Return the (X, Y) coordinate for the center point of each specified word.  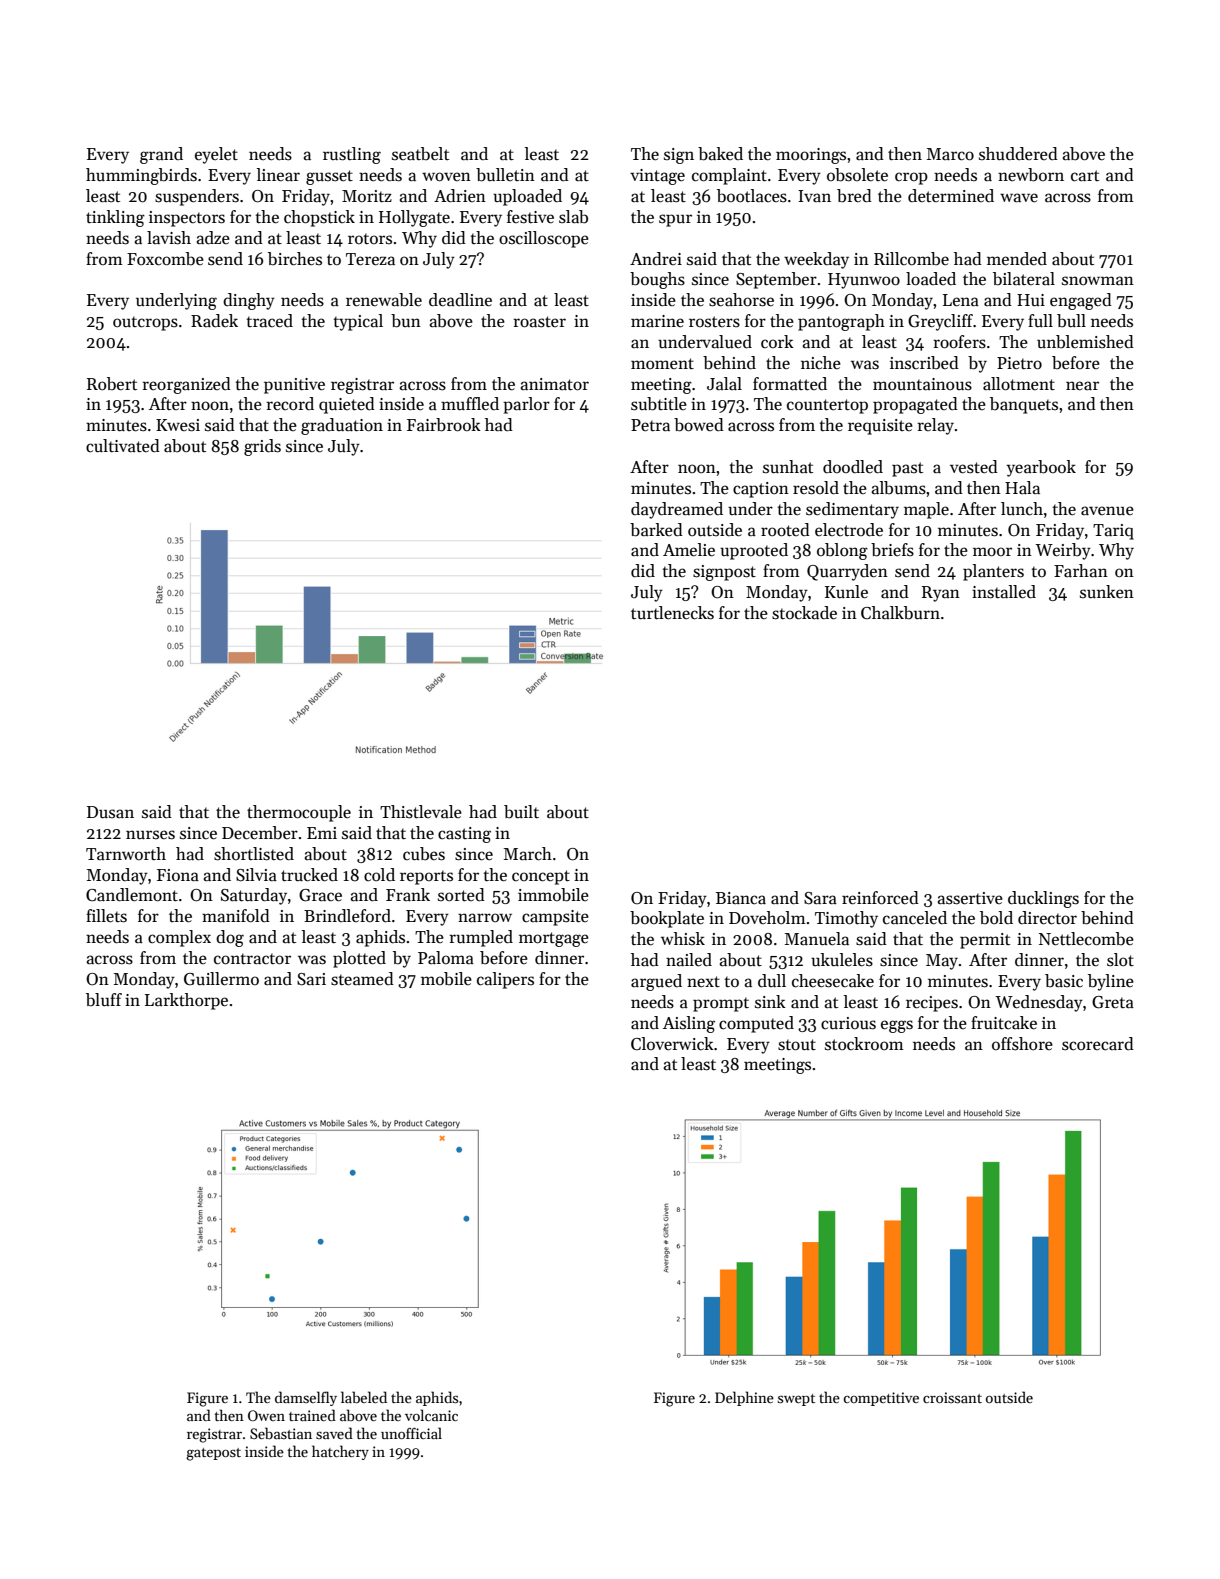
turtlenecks (672, 613)
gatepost (213, 1454)
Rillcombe (911, 259)
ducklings (1043, 899)
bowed (699, 425)
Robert (112, 384)
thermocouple (299, 813)
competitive (881, 1399)
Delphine (744, 1398)
